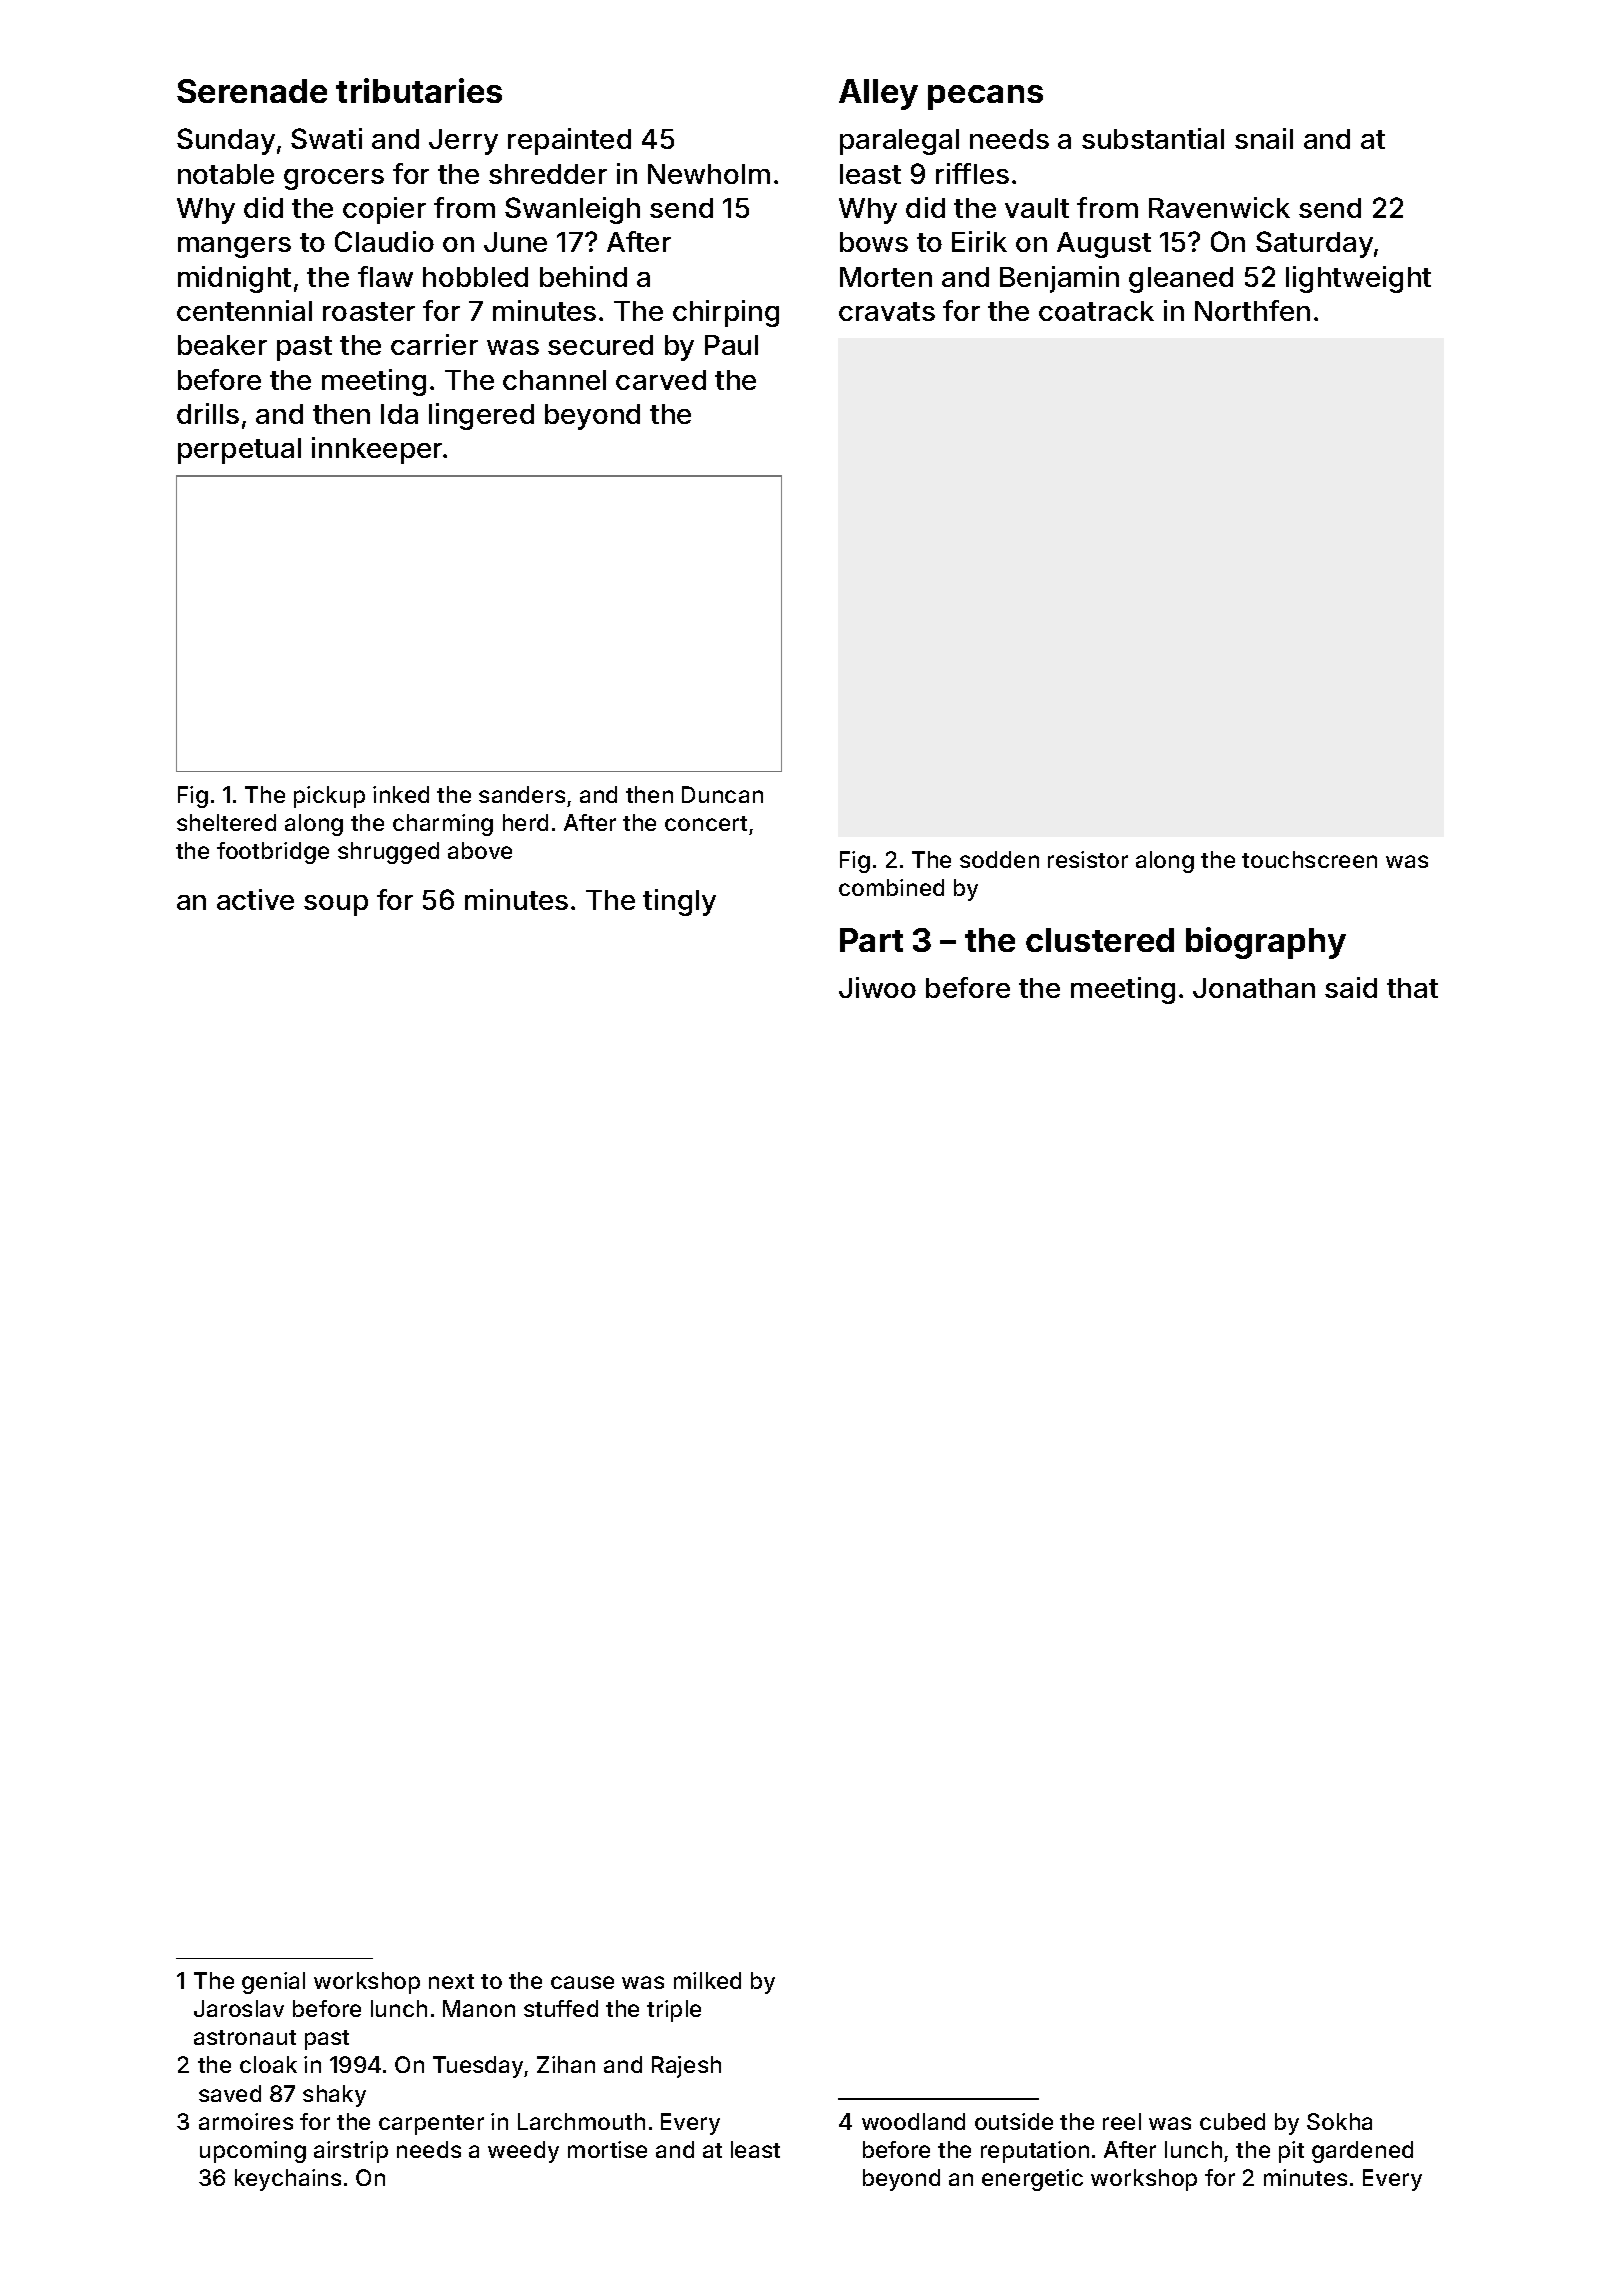 This screenshot has width=1620, height=2292. Describe the element at coordinates (434, 344) in the screenshot. I see `carrier` at that location.
